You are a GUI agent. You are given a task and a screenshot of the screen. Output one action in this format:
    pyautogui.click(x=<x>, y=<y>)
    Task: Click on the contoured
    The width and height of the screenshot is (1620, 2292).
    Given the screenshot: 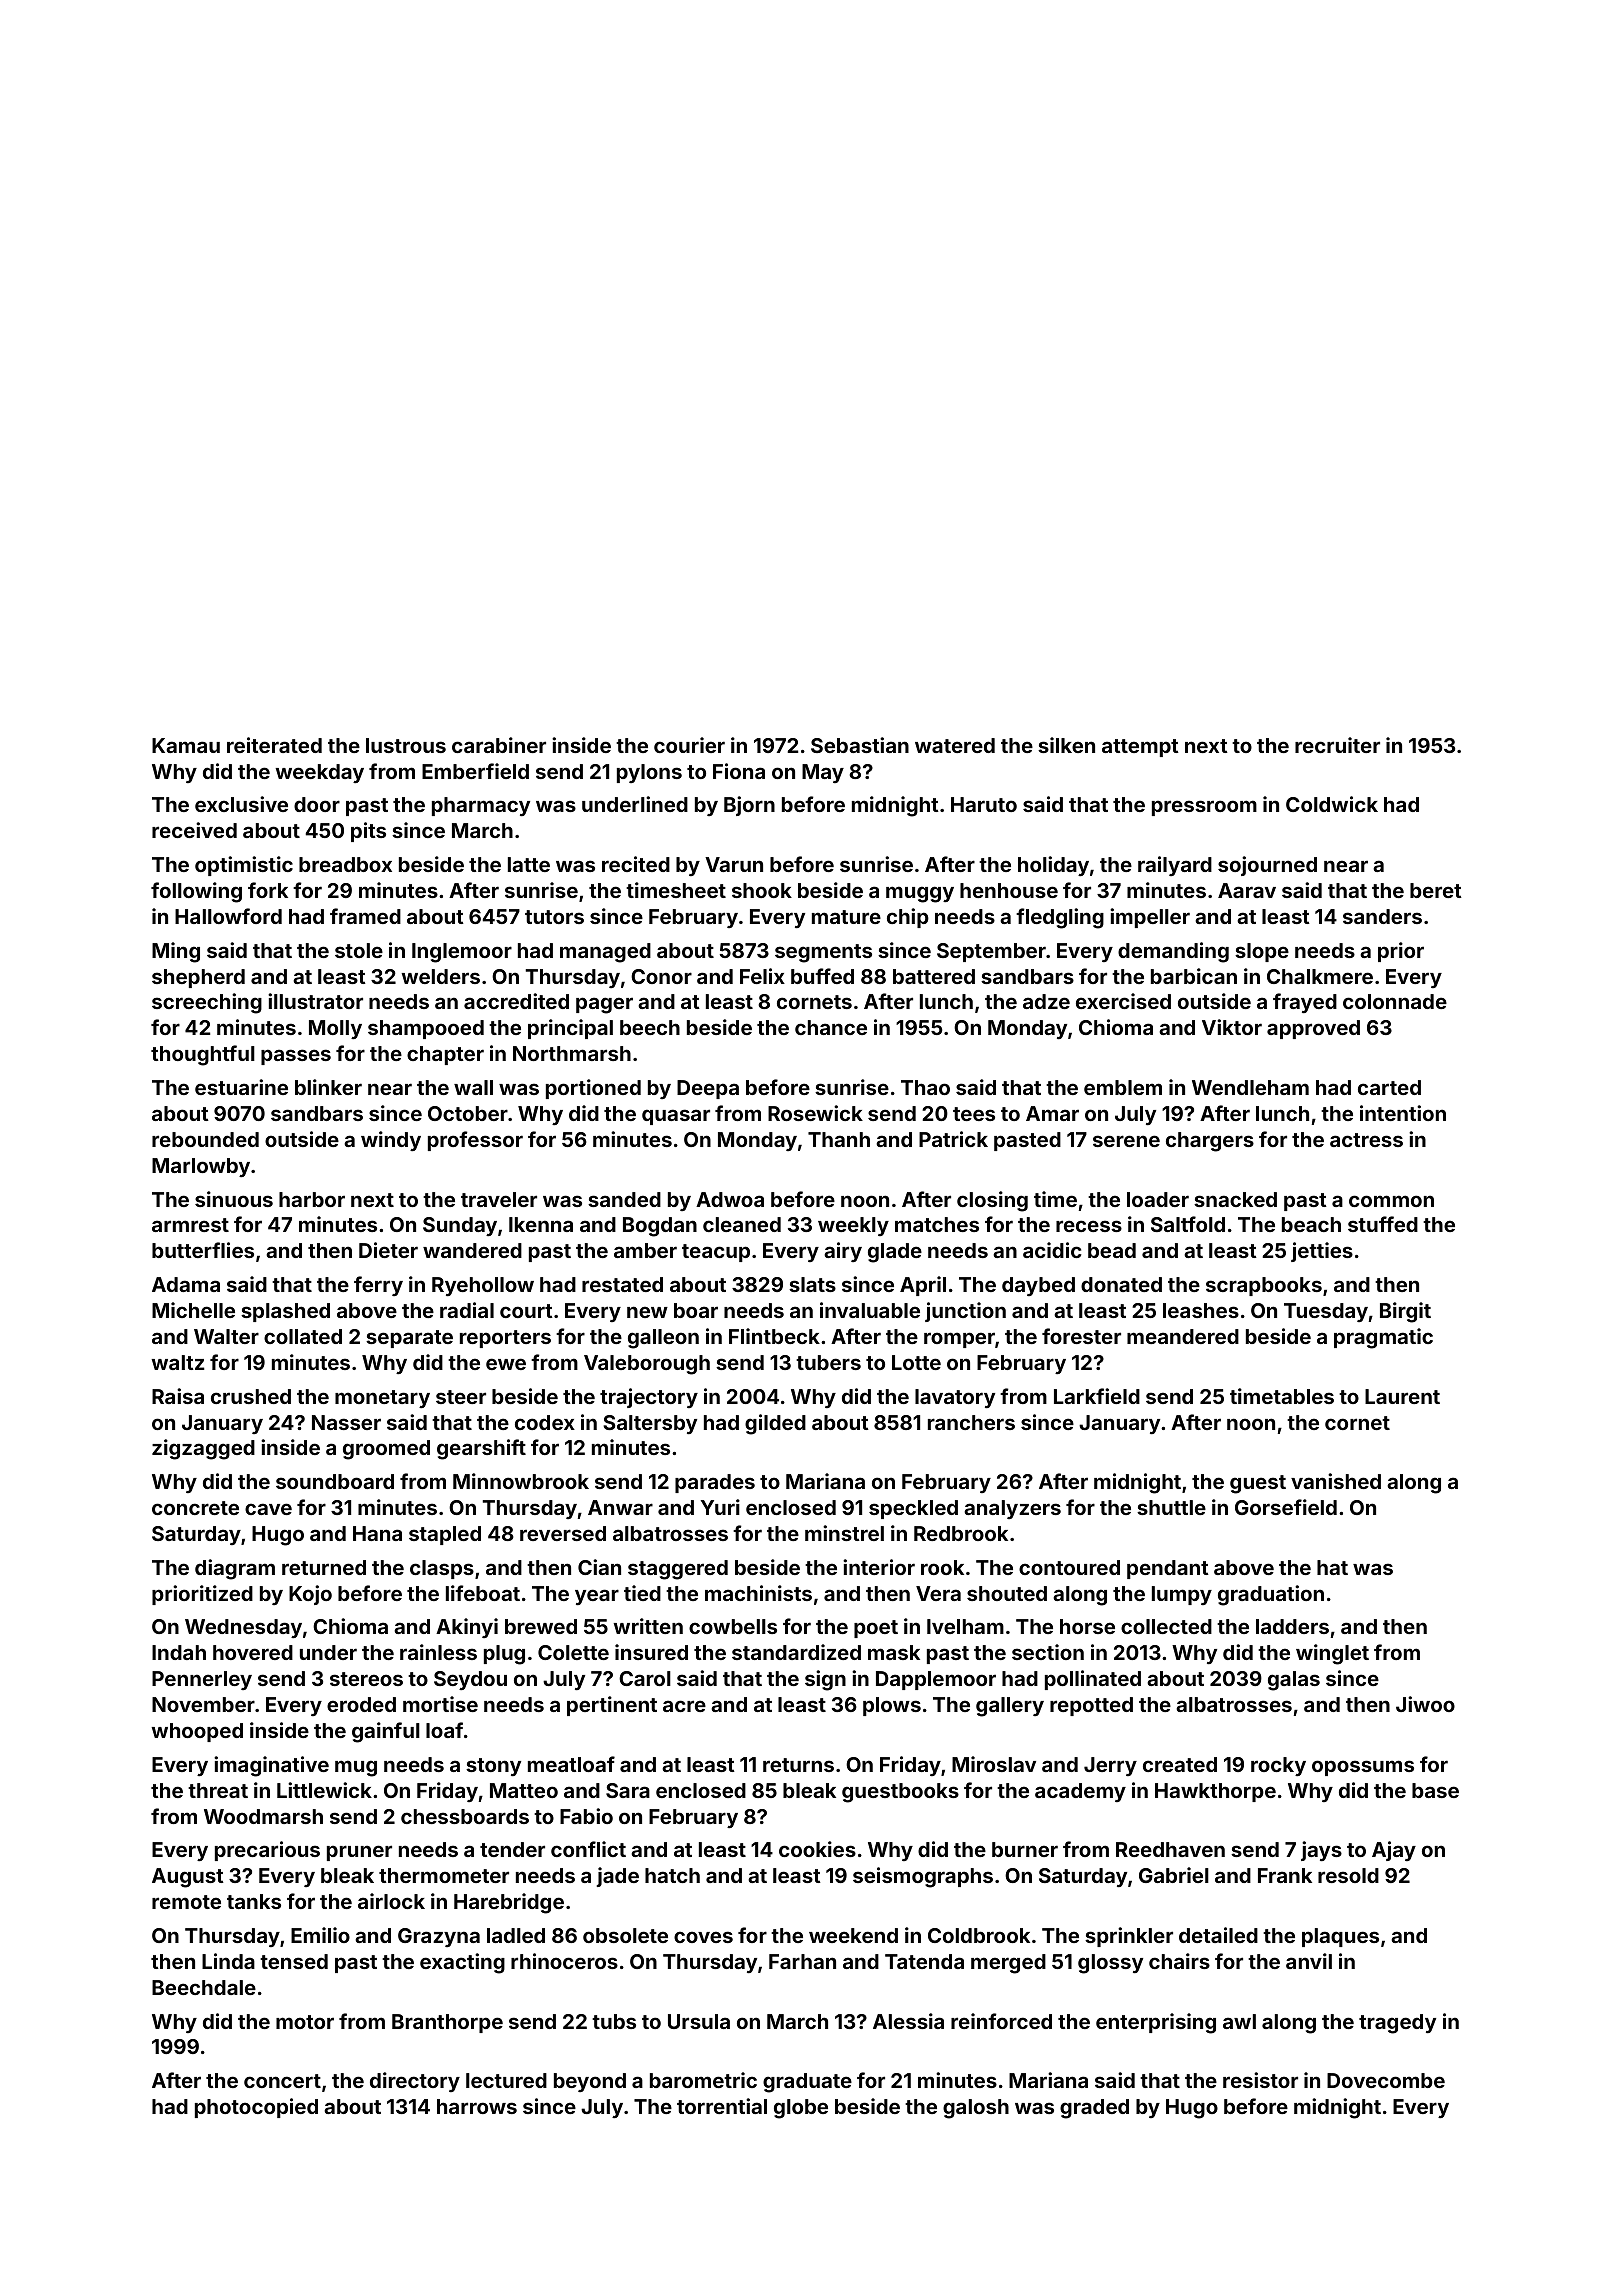 What is the action you would take?
    pyautogui.click(x=1069, y=1567)
